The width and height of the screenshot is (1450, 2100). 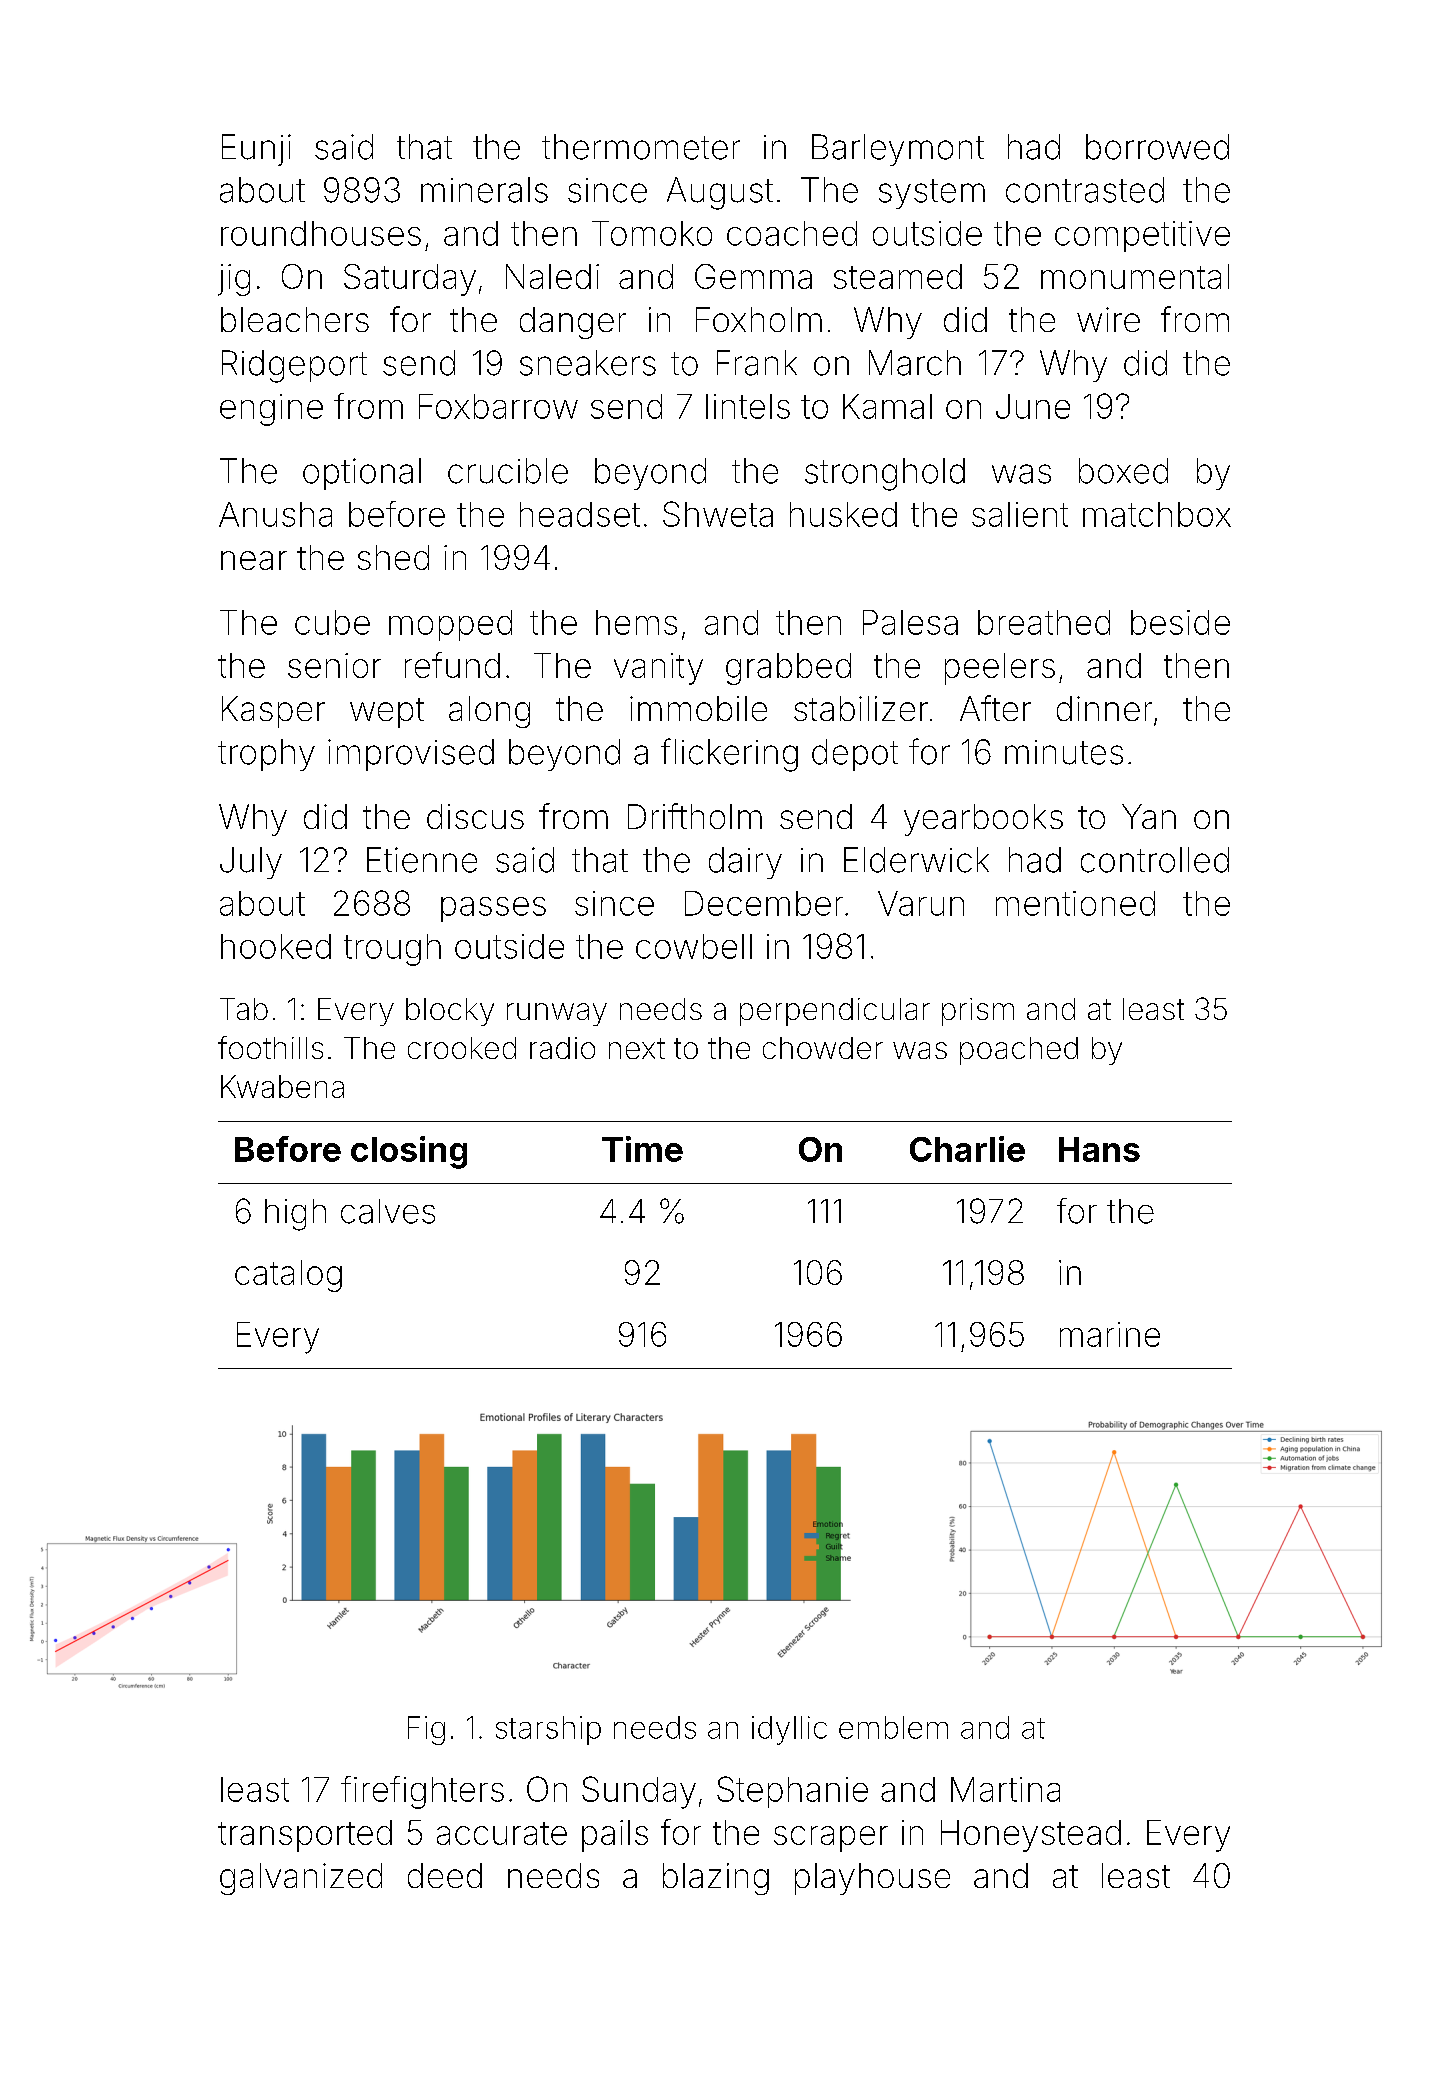 What do you see at coordinates (615, 1836) in the screenshot?
I see `pails` at bounding box center [615, 1836].
